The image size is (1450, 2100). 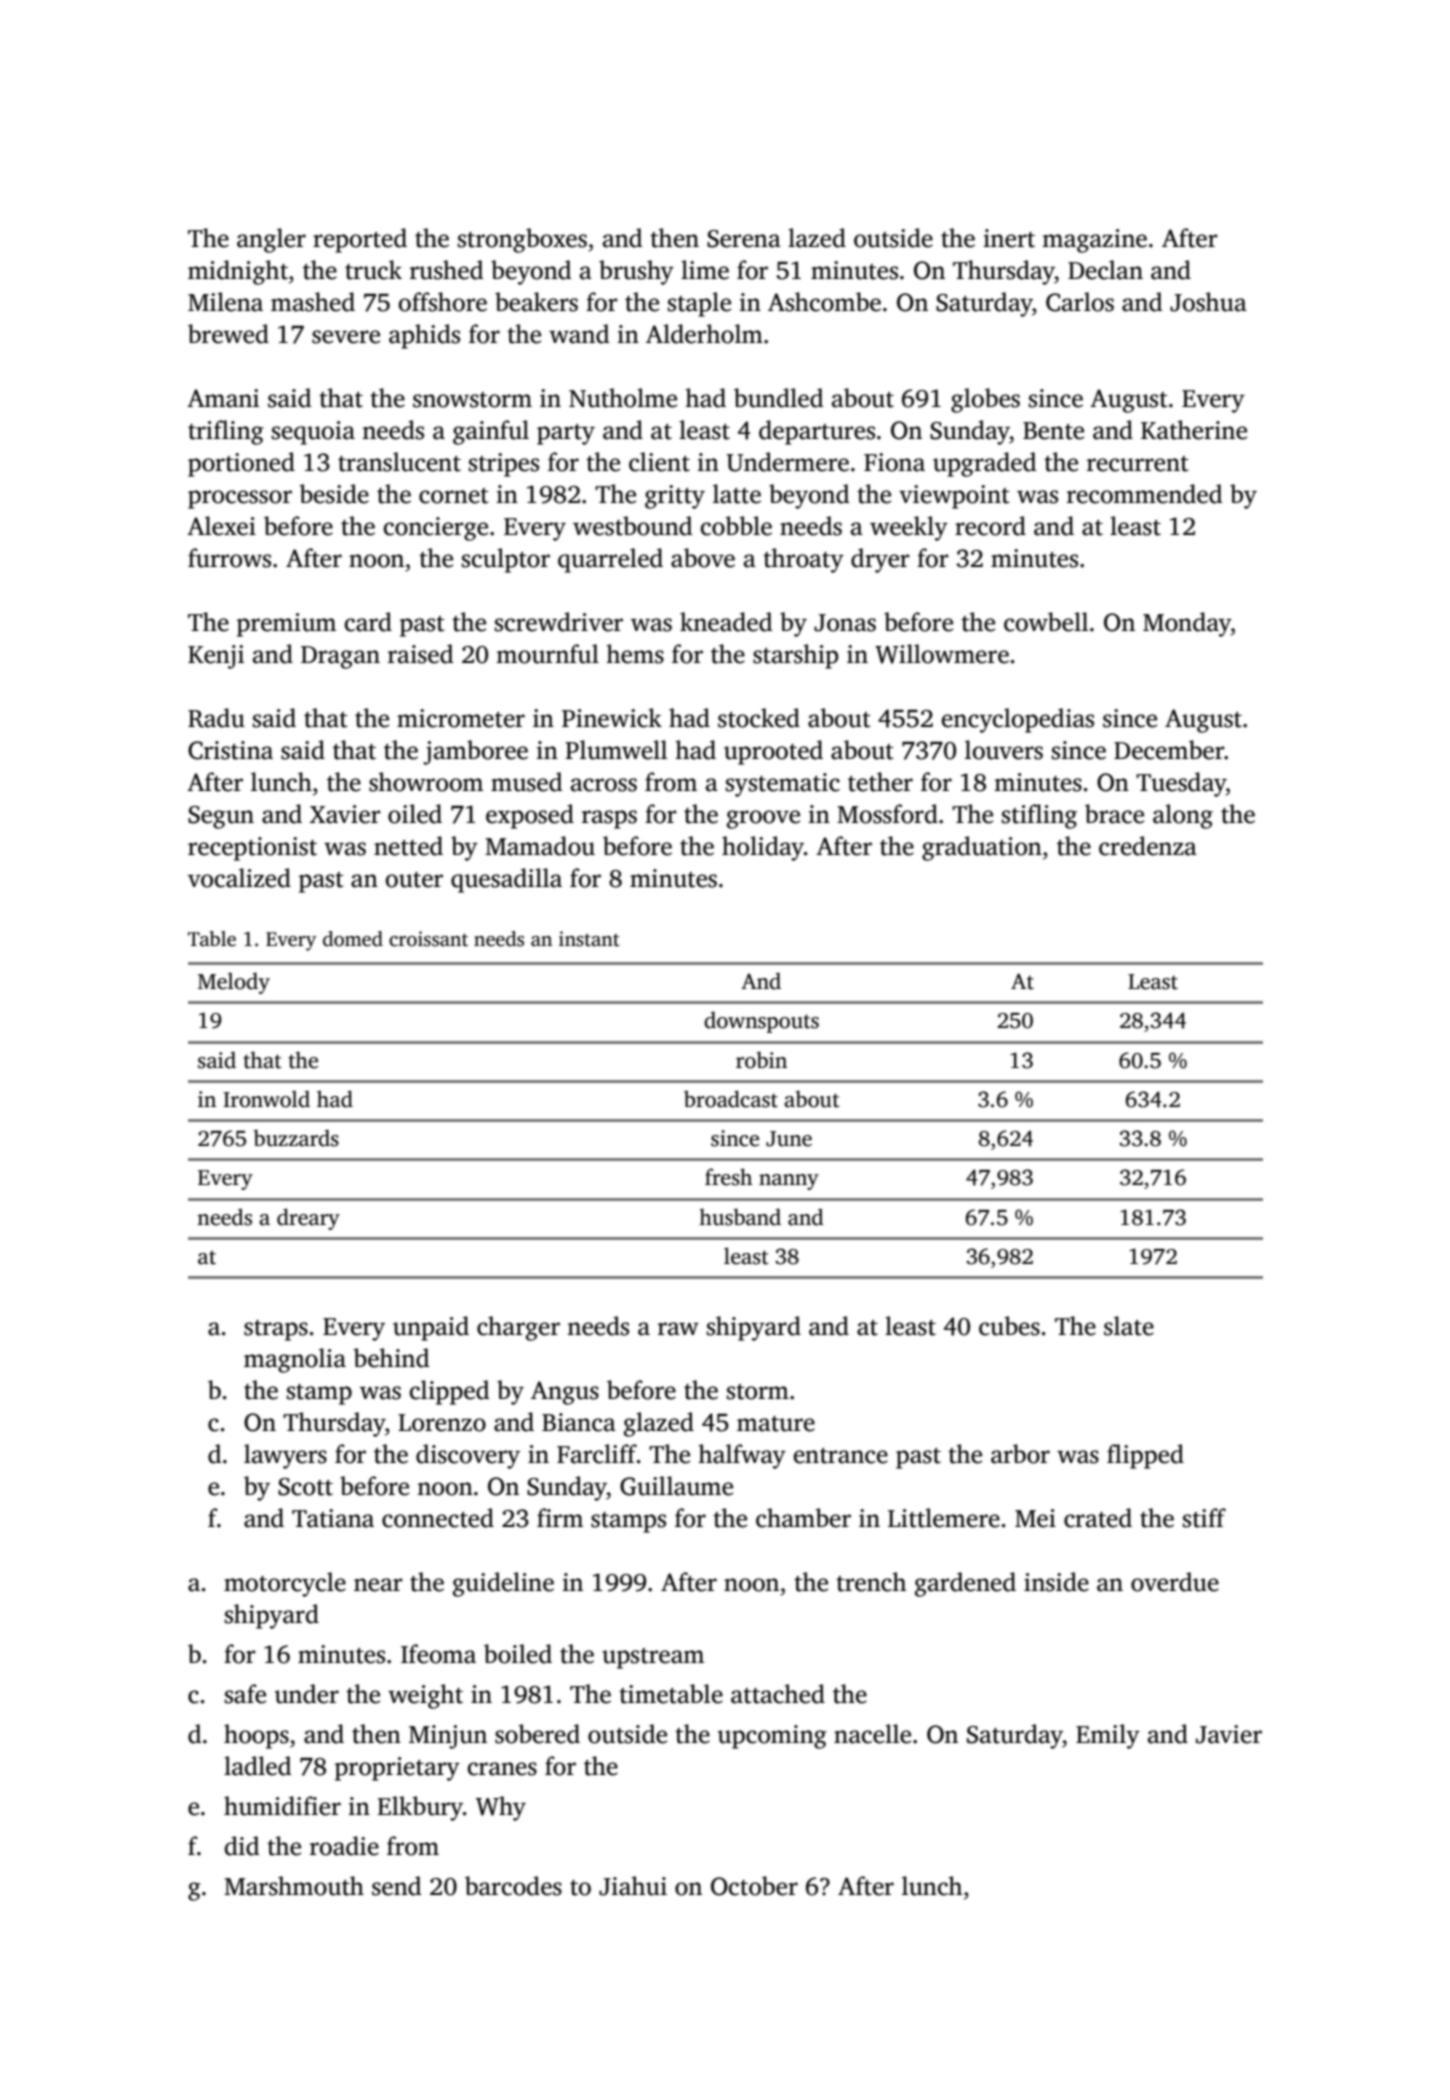 What do you see at coordinates (789, 1182) in the document?
I see `nanny` at bounding box center [789, 1182].
